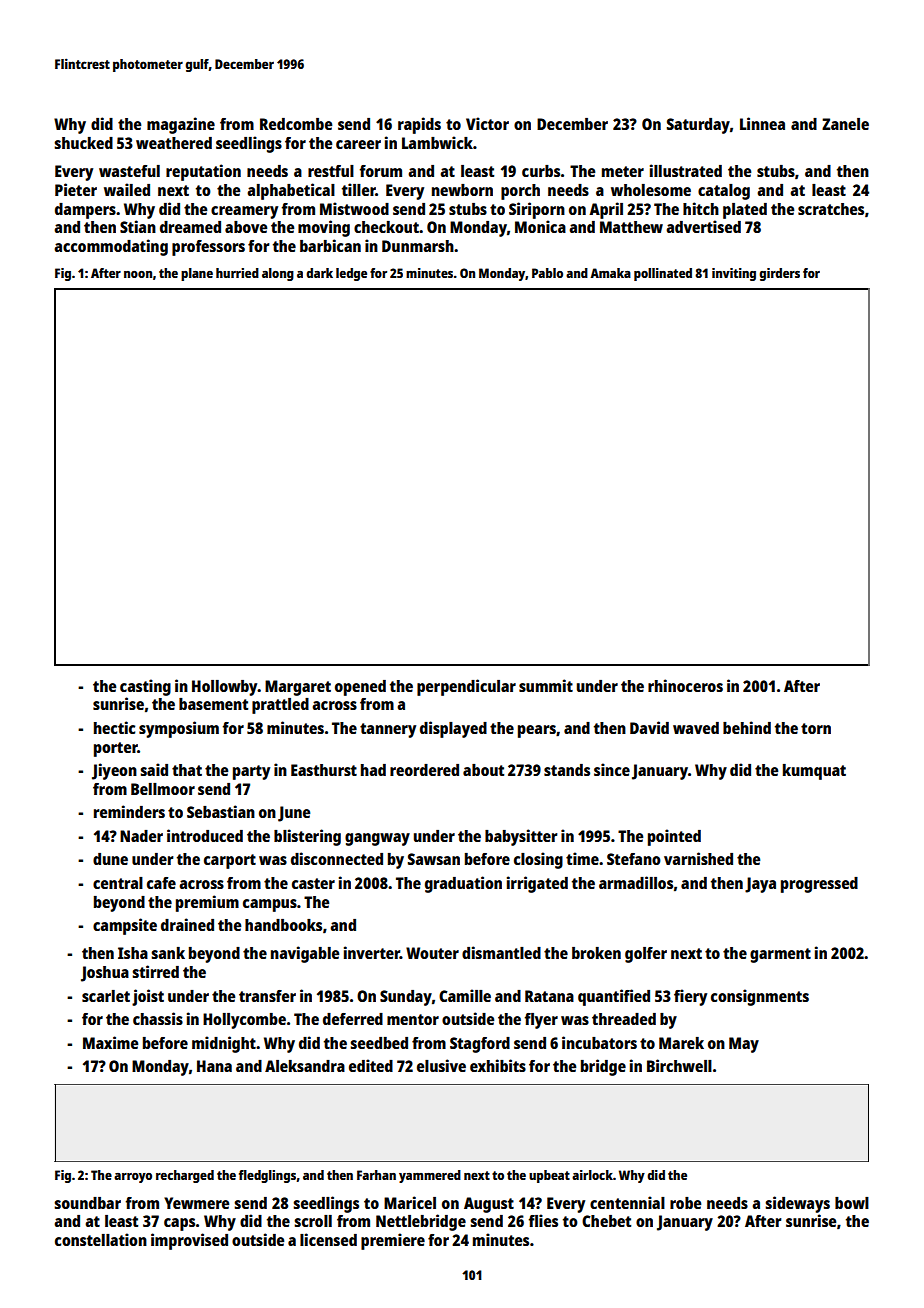  Describe the element at coordinates (779, 274) in the image. I see `girders` at that location.
